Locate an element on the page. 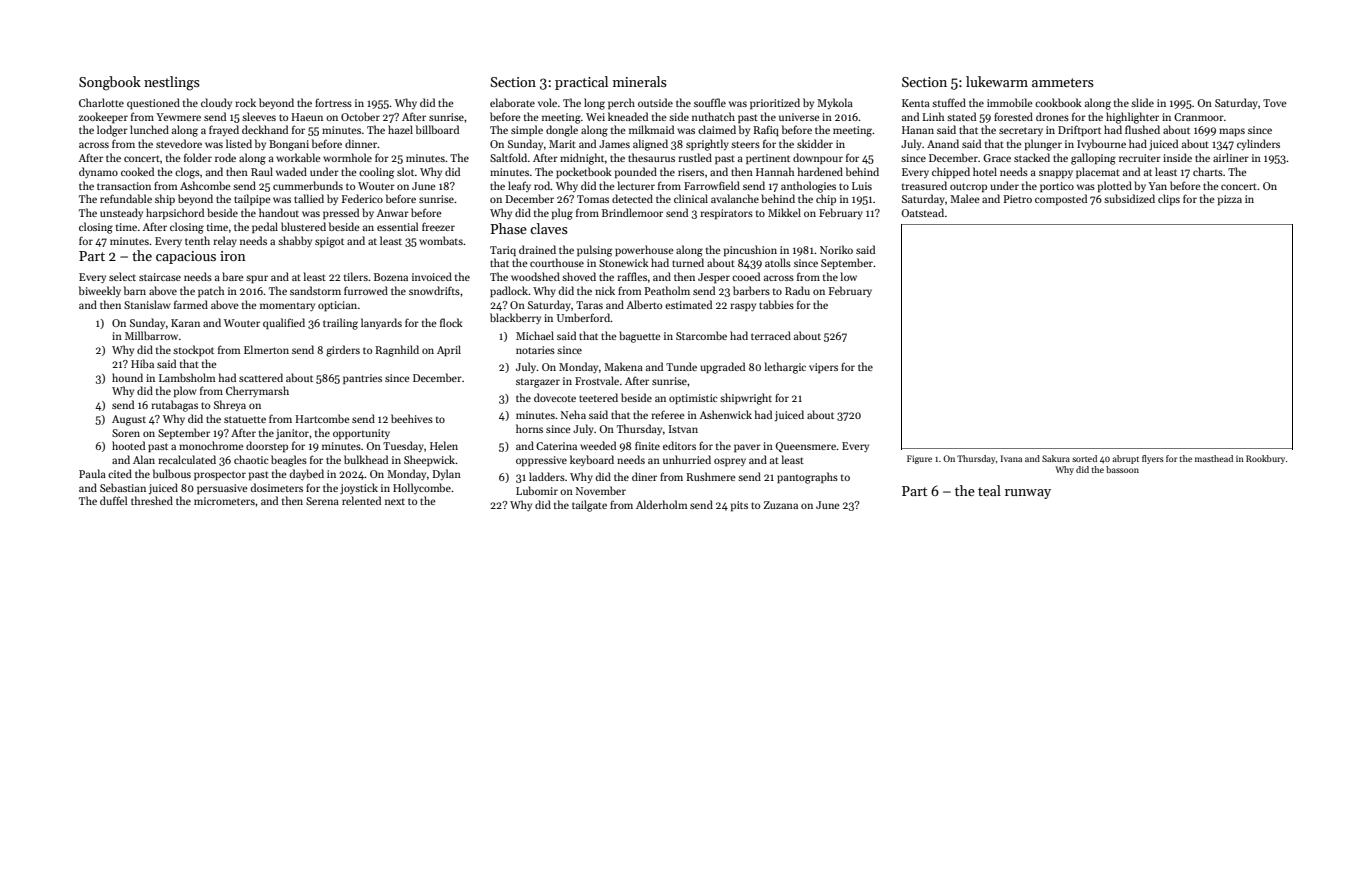 The width and height of the image is (1372, 887). Songbook is located at coordinates (110, 83).
